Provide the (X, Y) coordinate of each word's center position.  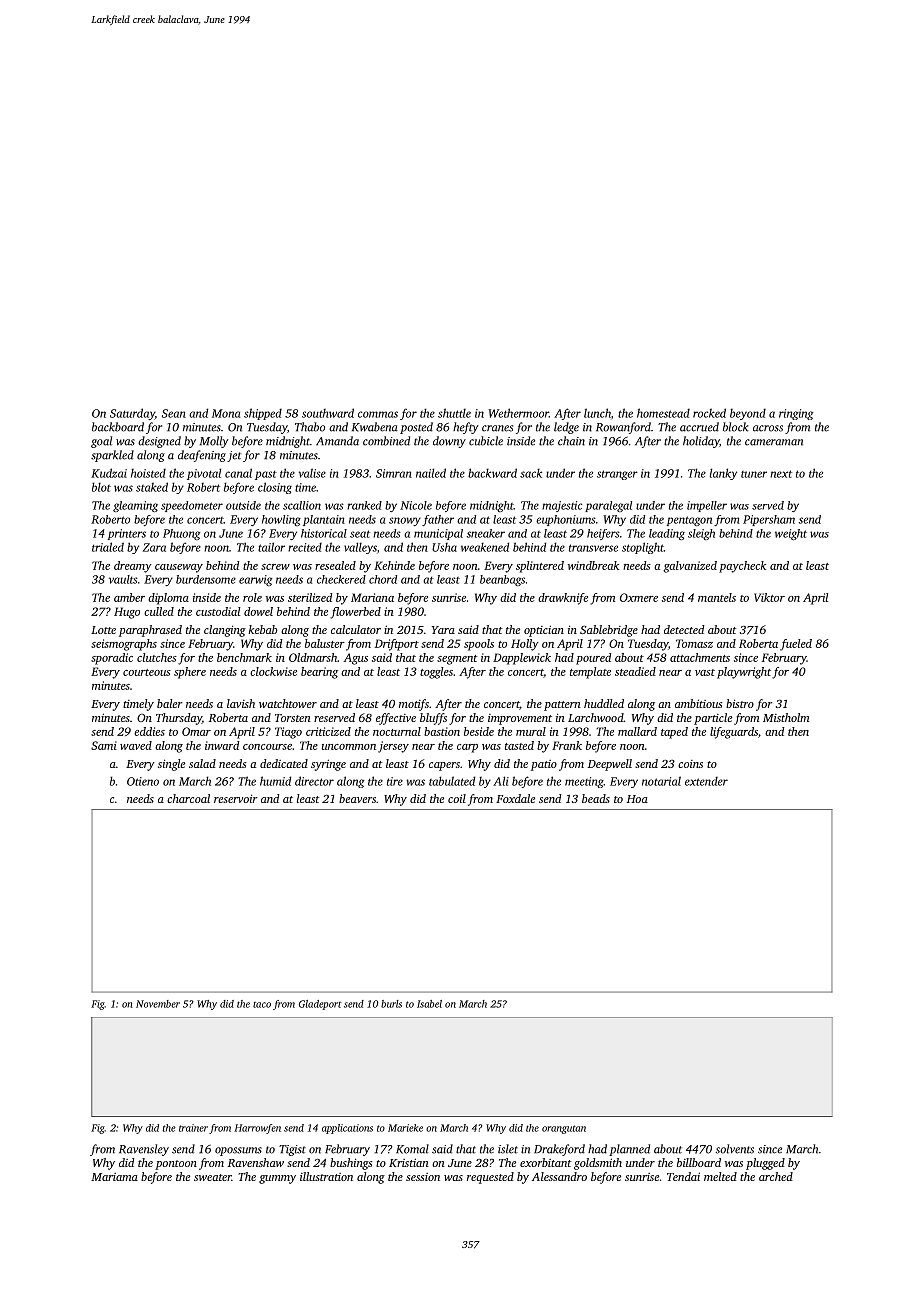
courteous (147, 672)
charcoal (188, 798)
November (158, 1004)
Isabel (429, 1004)
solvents (735, 1149)
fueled (796, 645)
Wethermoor (518, 413)
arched (776, 1176)
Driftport (397, 645)
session (423, 1177)
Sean (174, 413)
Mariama (114, 1177)
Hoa (637, 799)
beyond (748, 414)
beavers (357, 798)
